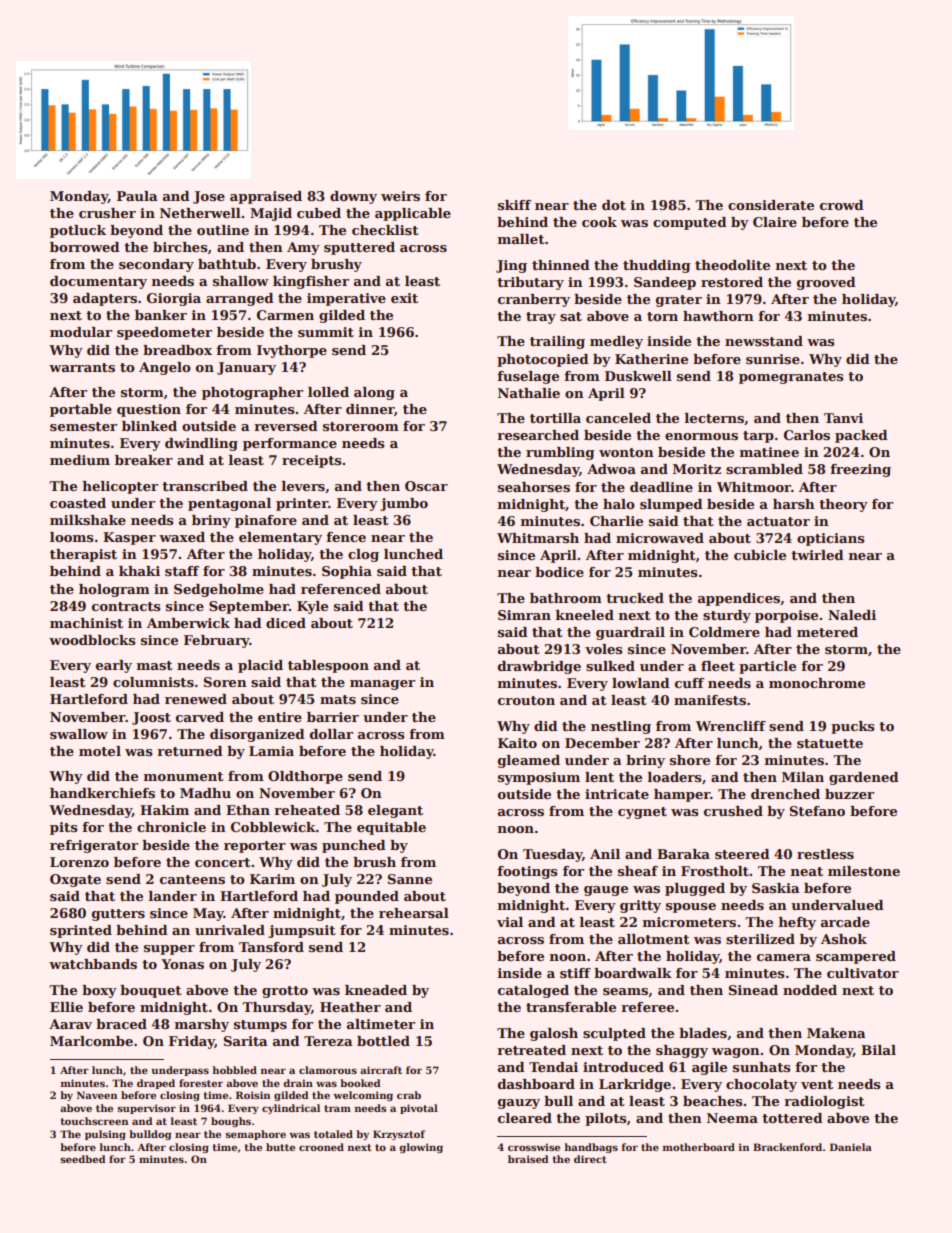  Describe the element at coordinates (661, 487) in the image. I see `deadline` at that location.
